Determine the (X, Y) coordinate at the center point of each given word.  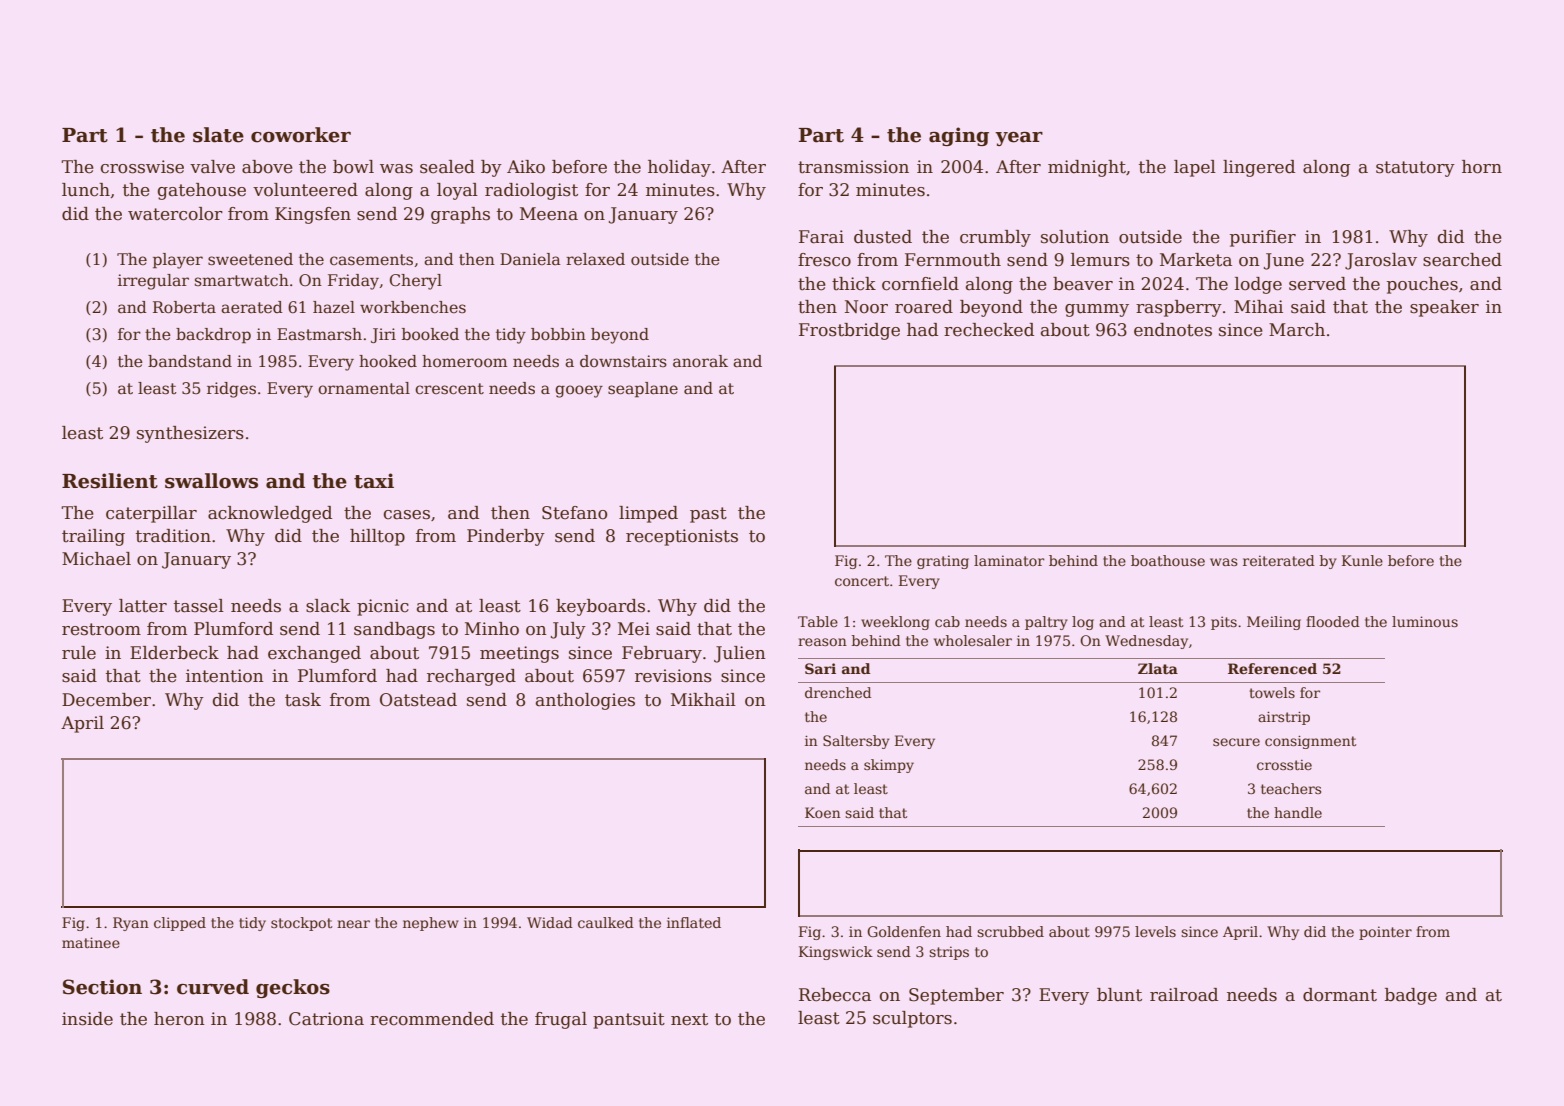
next (689, 1019)
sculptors (912, 1019)
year (1019, 139)
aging (959, 136)
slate (218, 135)
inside (87, 1019)
